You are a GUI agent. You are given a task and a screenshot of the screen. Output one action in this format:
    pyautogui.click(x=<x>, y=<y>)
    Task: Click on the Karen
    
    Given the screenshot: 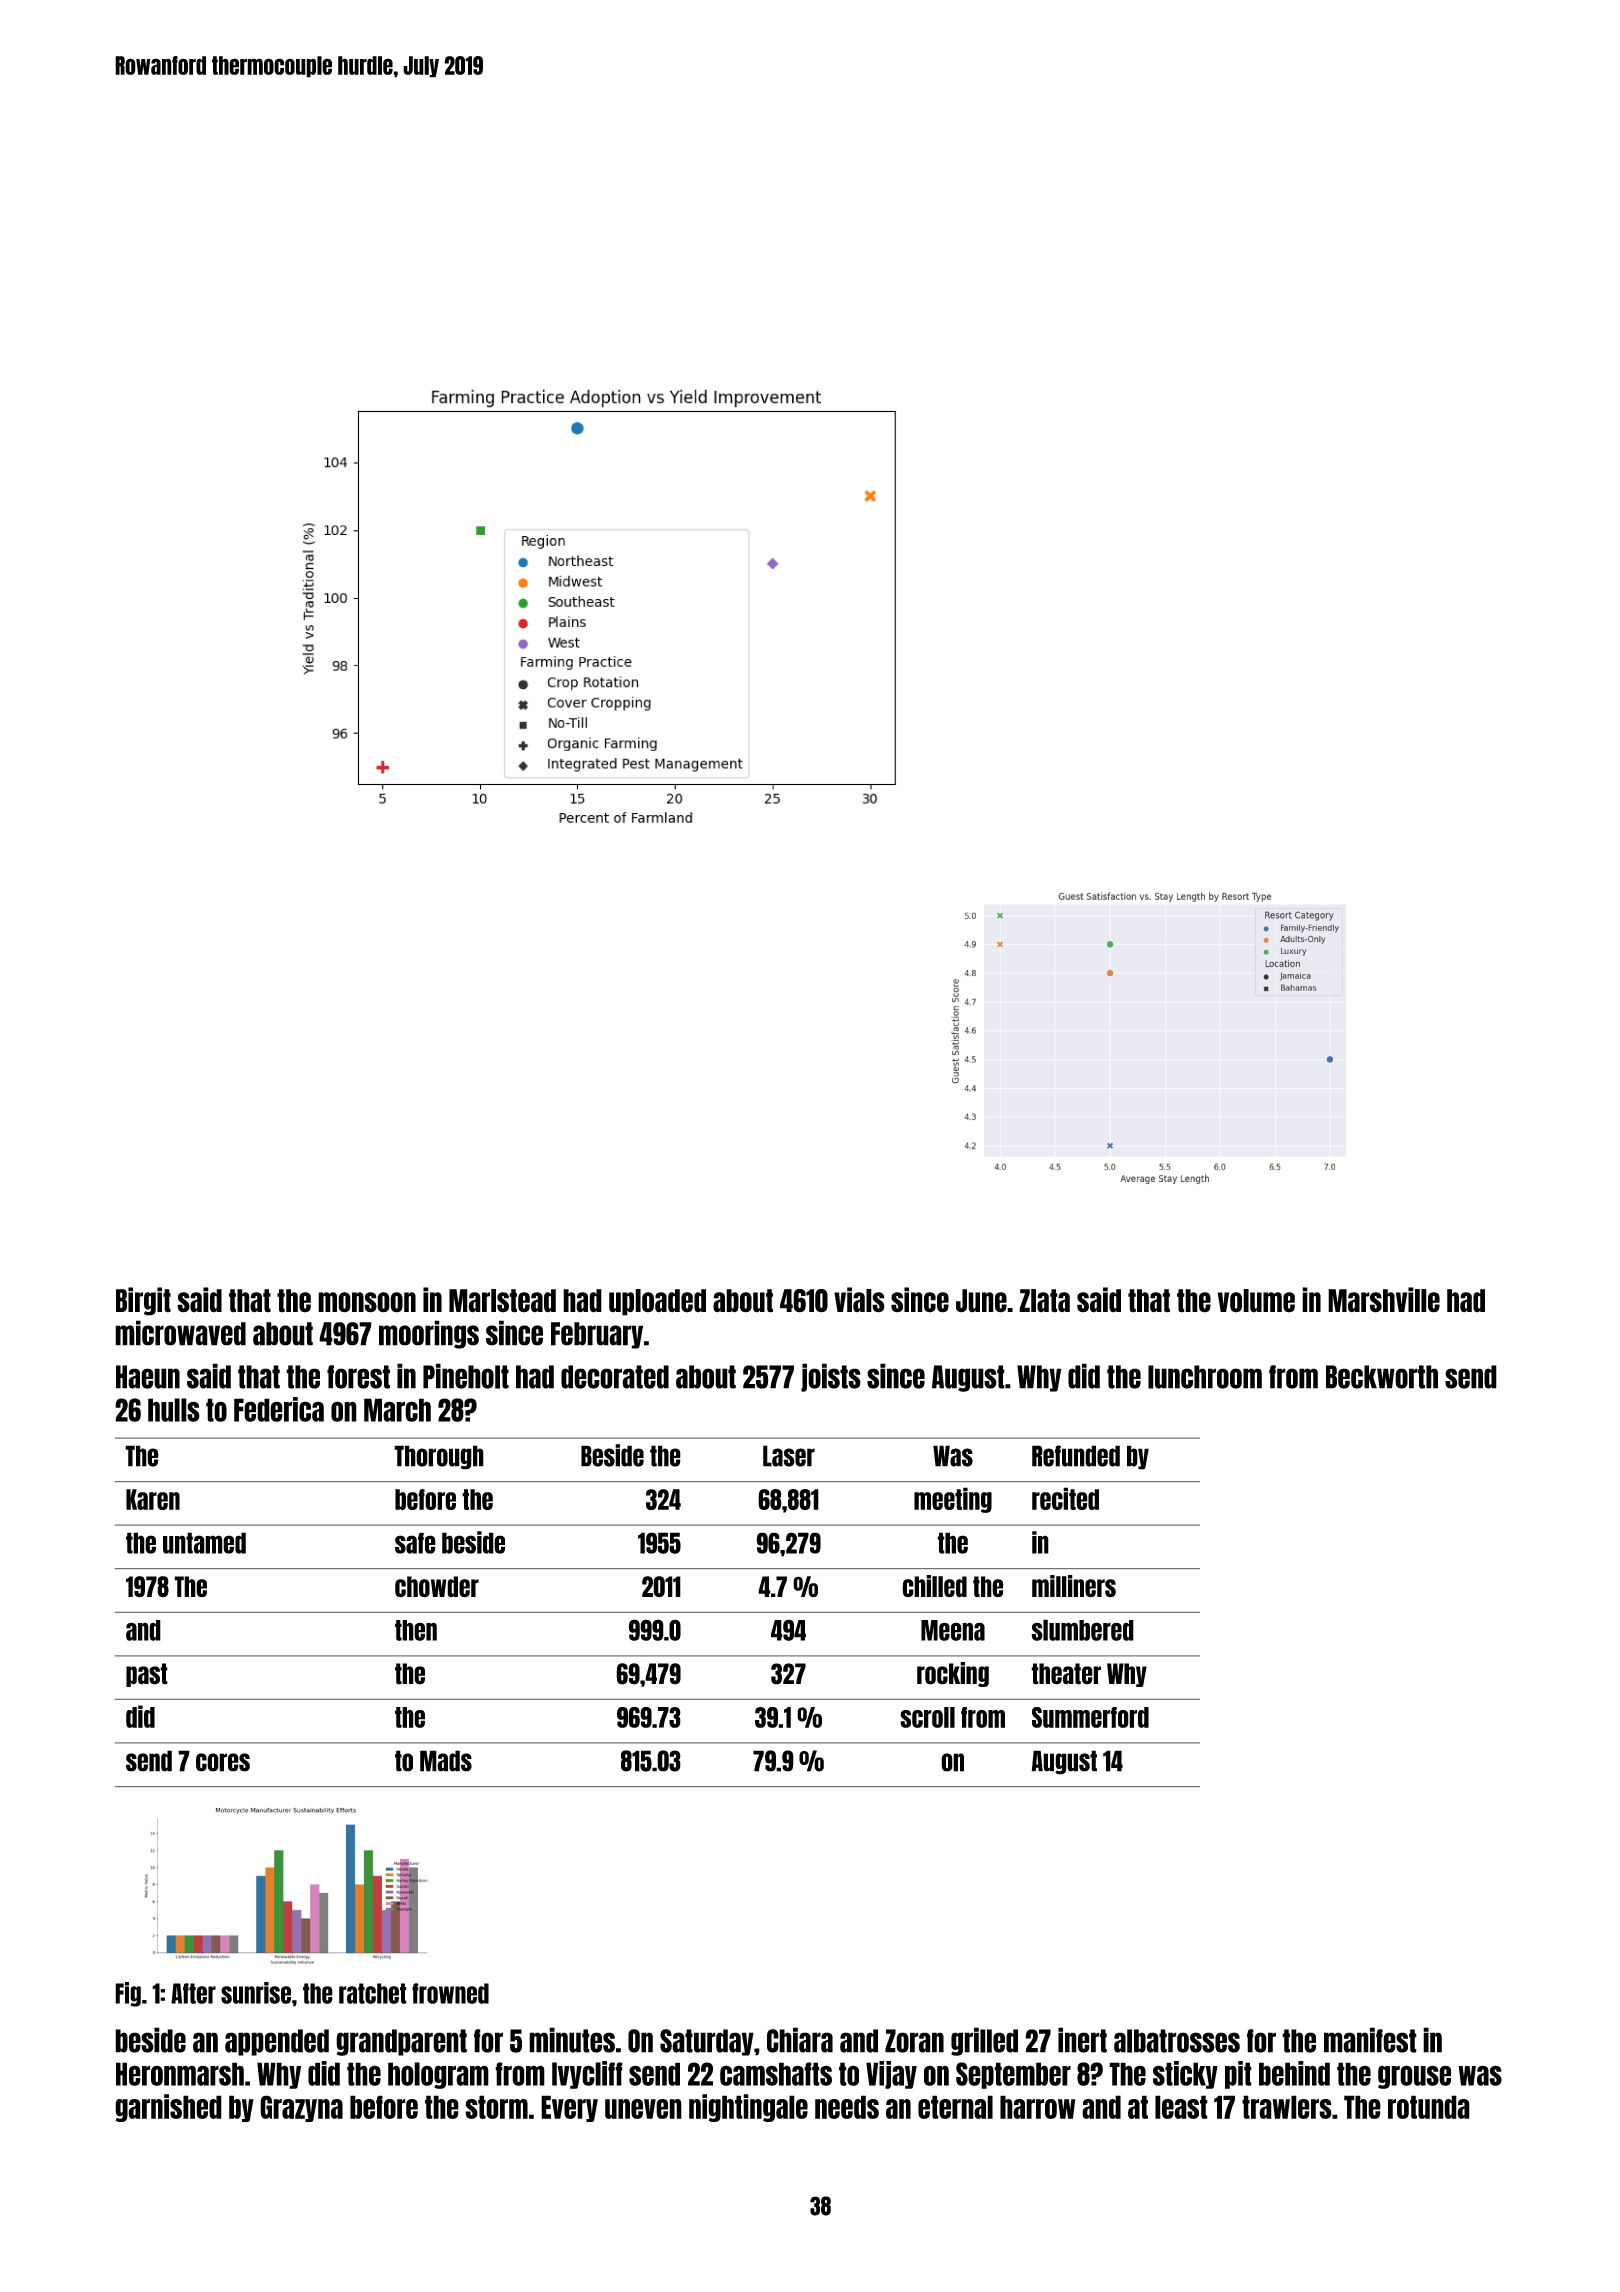 What is the action you would take?
    pyautogui.click(x=153, y=1499)
